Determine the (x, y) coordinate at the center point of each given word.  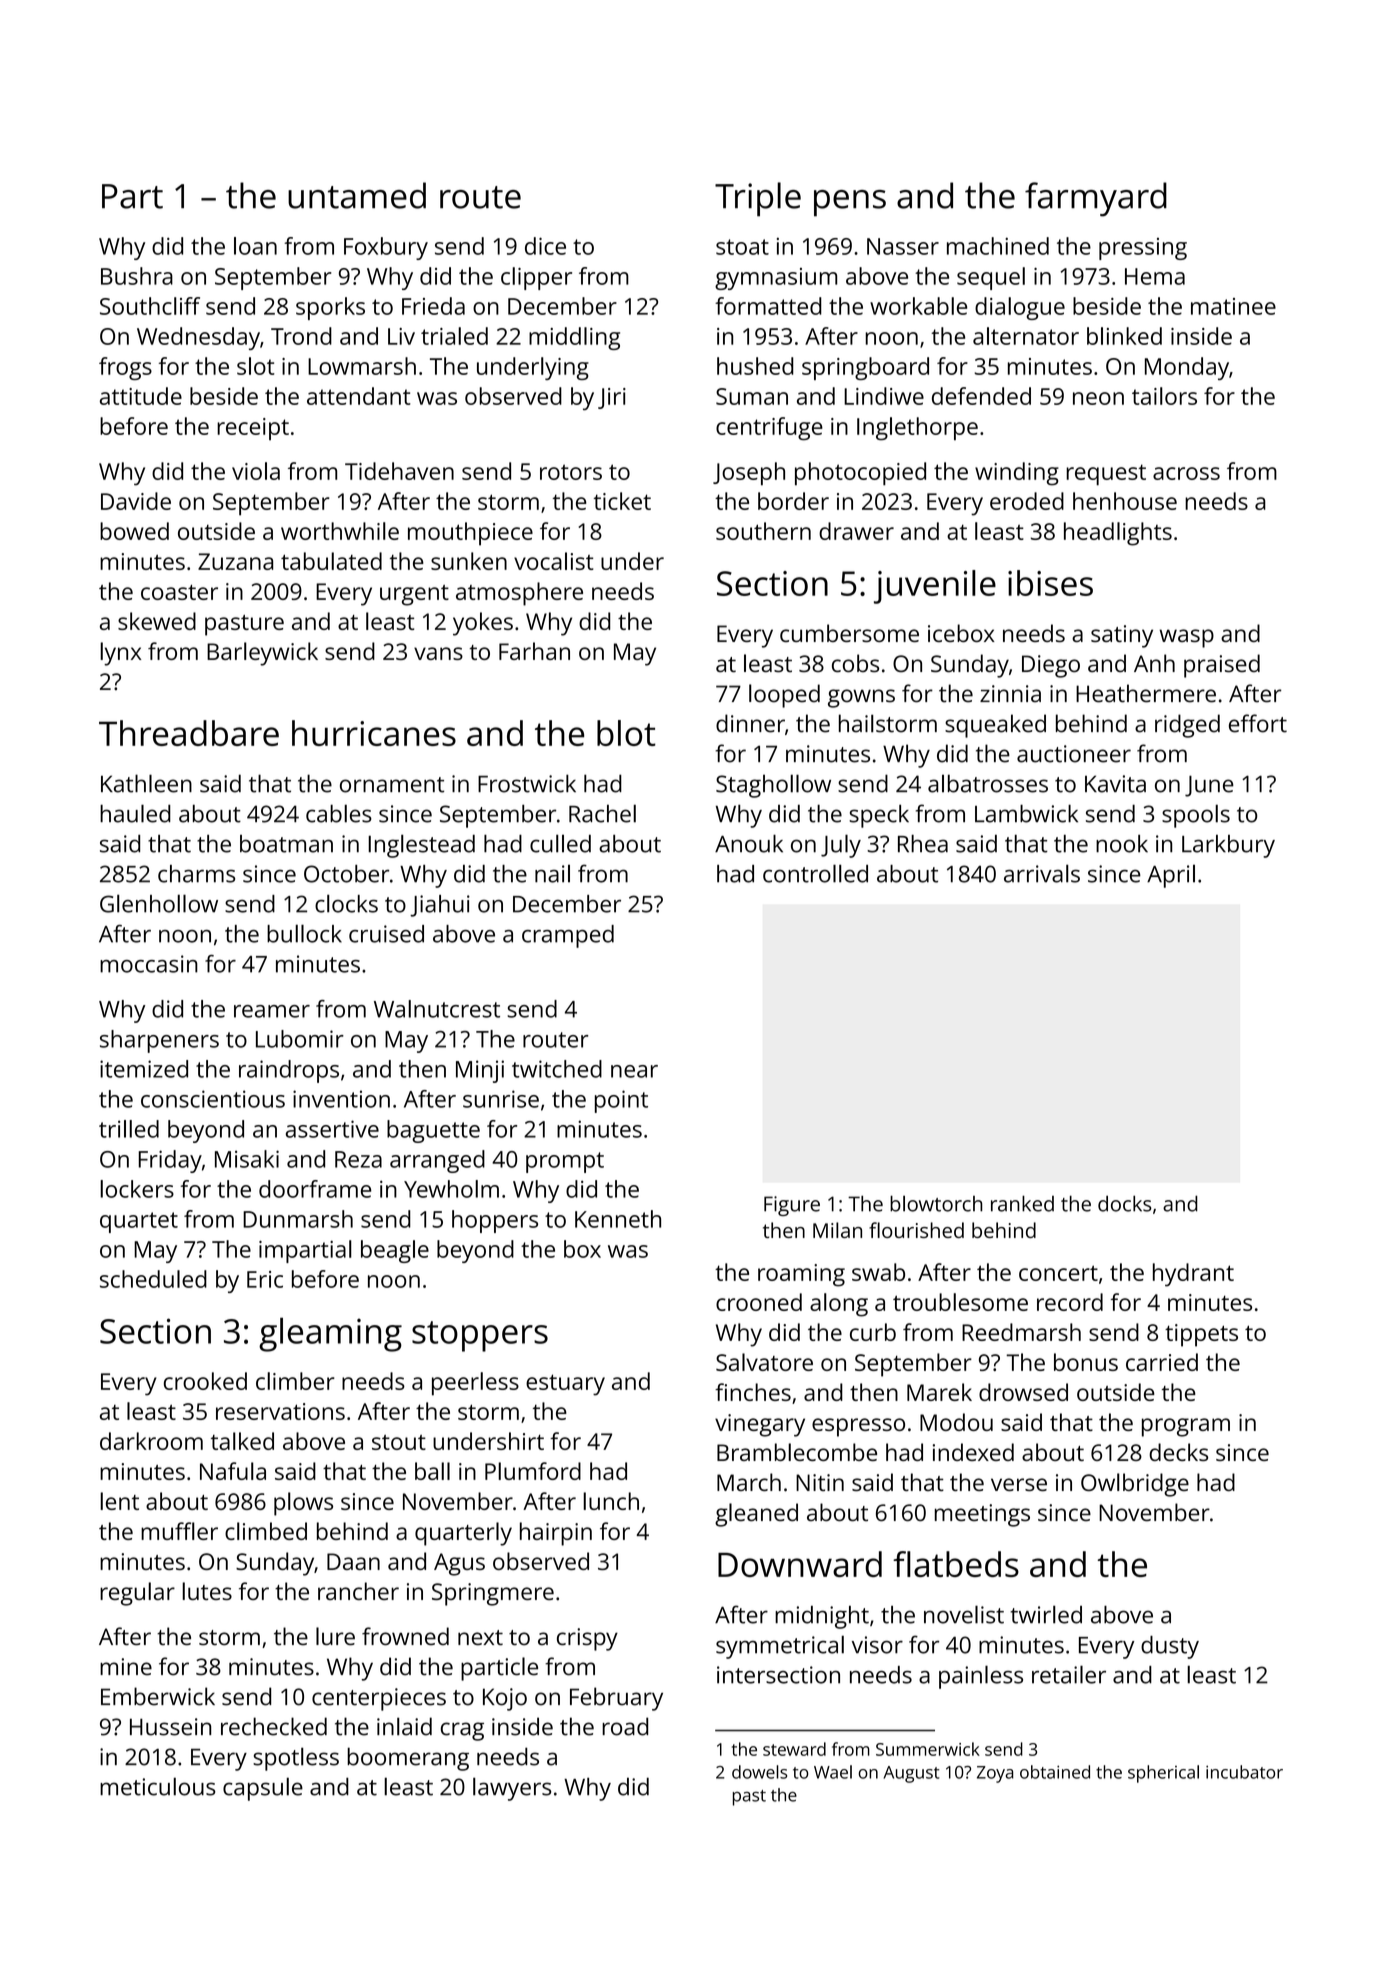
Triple (758, 199)
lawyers (512, 1789)
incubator (1244, 1772)
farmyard (1096, 199)
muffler (179, 1531)
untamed (357, 195)
